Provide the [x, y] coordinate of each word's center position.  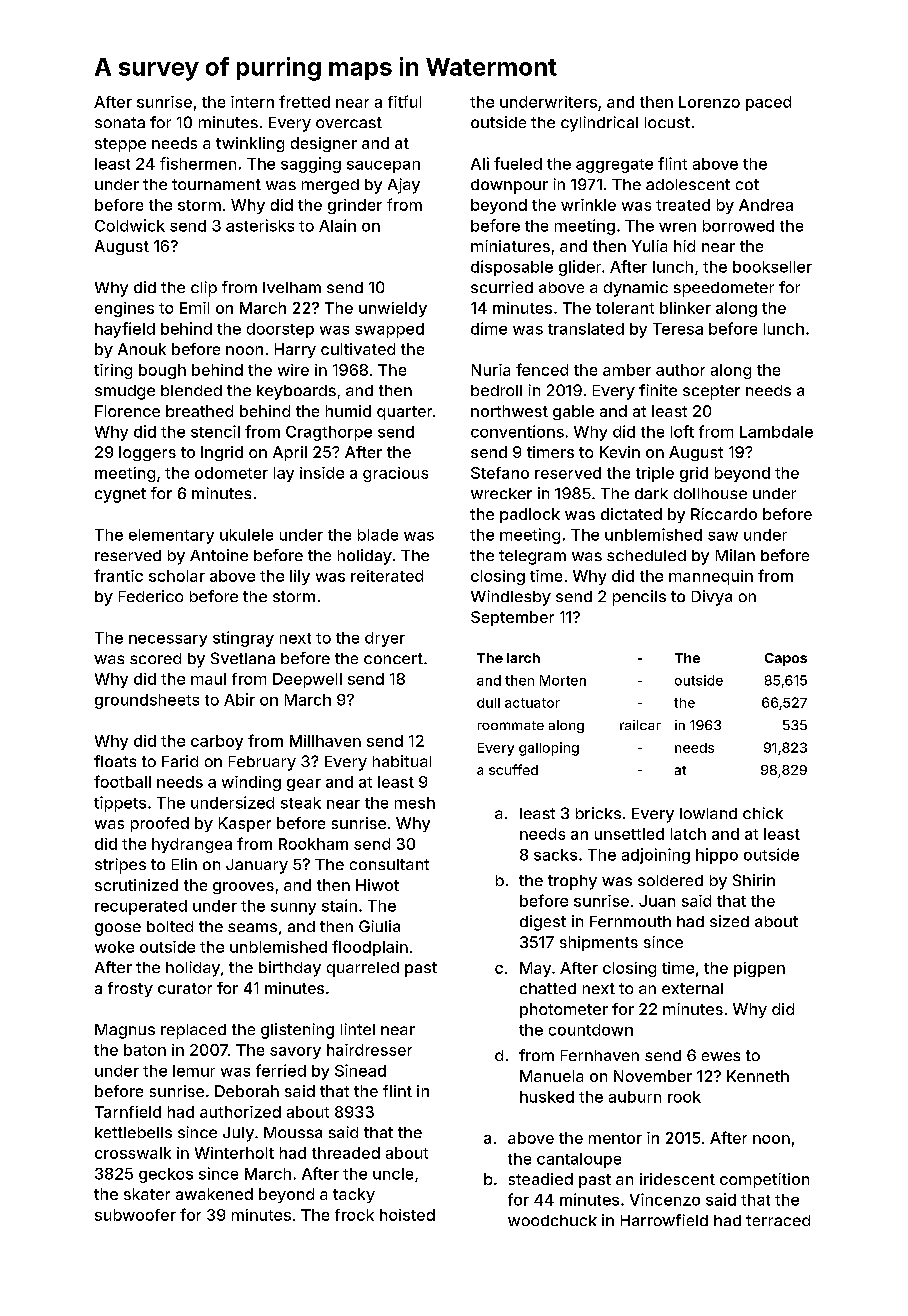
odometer [231, 473]
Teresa [678, 329]
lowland [708, 813]
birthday [290, 969]
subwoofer [135, 1215]
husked [547, 1097]
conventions [517, 431]
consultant [389, 864]
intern [252, 102]
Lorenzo [709, 102]
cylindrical [599, 124]
